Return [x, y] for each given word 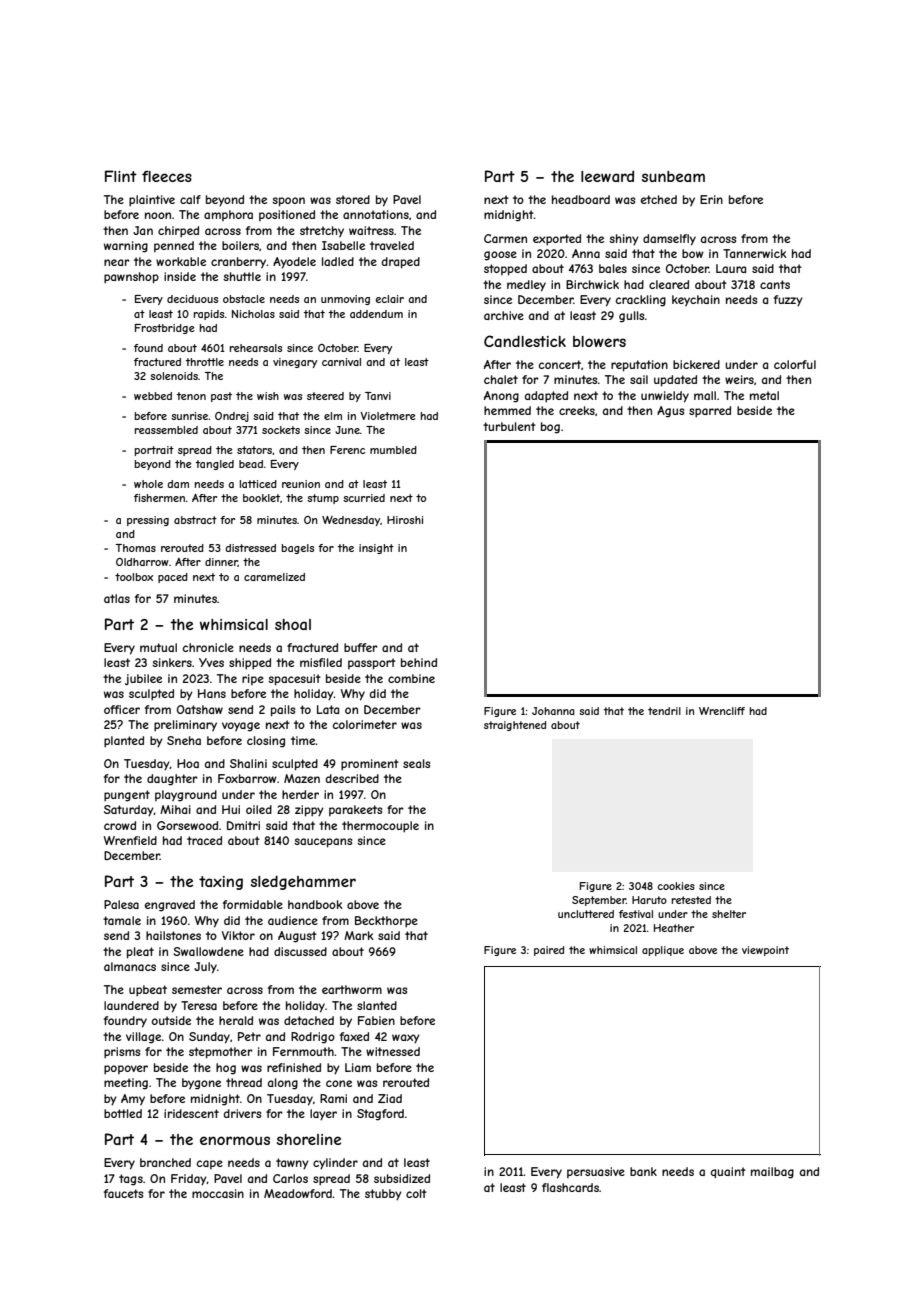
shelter [729, 914]
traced [204, 840]
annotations [376, 214]
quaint [728, 1172]
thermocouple [380, 827]
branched [165, 1162]
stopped [505, 270]
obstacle [244, 299]
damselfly [669, 240]
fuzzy [788, 301]
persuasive [596, 1172]
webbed [153, 396]
